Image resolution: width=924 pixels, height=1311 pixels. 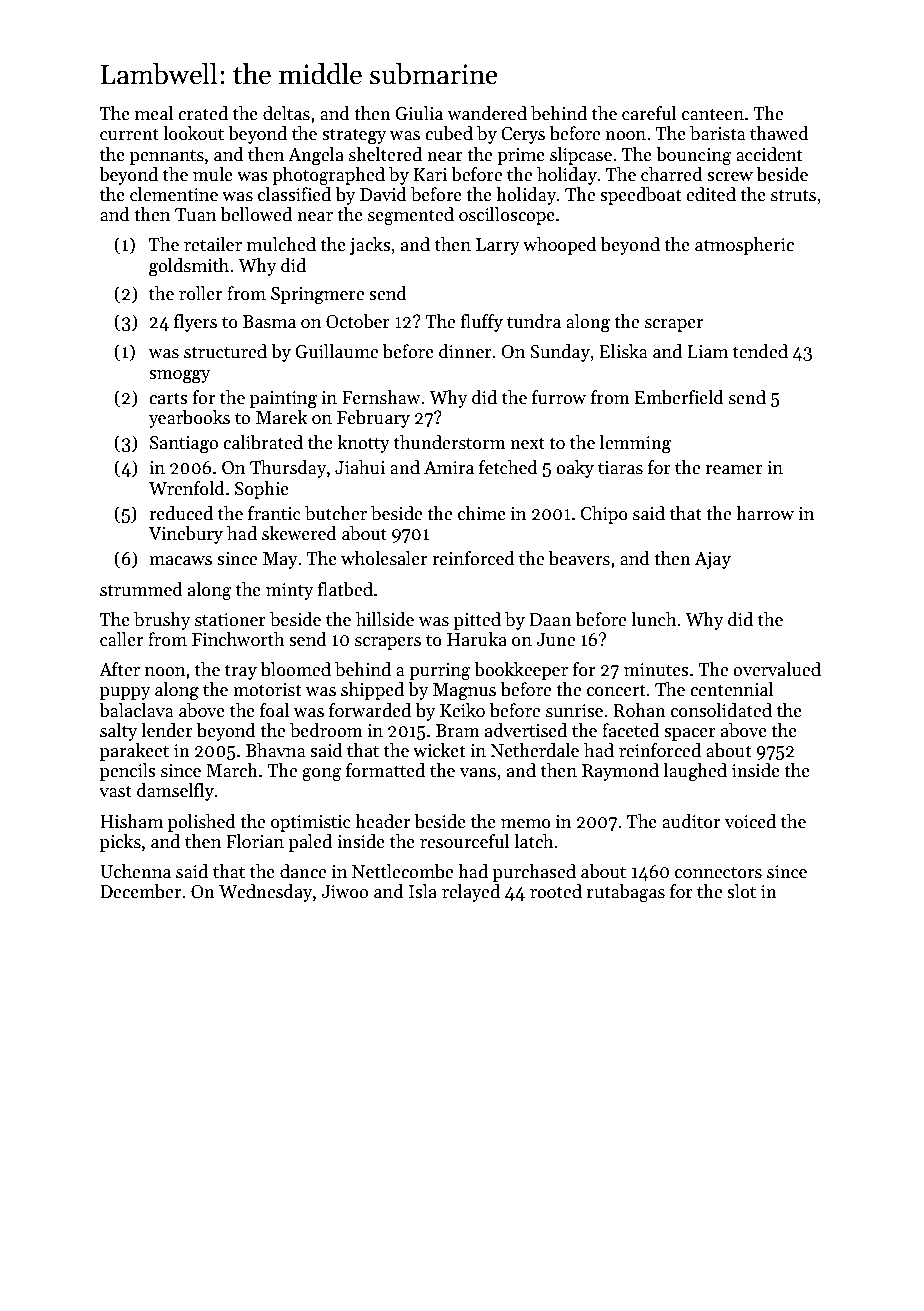 What do you see at coordinates (154, 113) in the document?
I see `meal` at bounding box center [154, 113].
